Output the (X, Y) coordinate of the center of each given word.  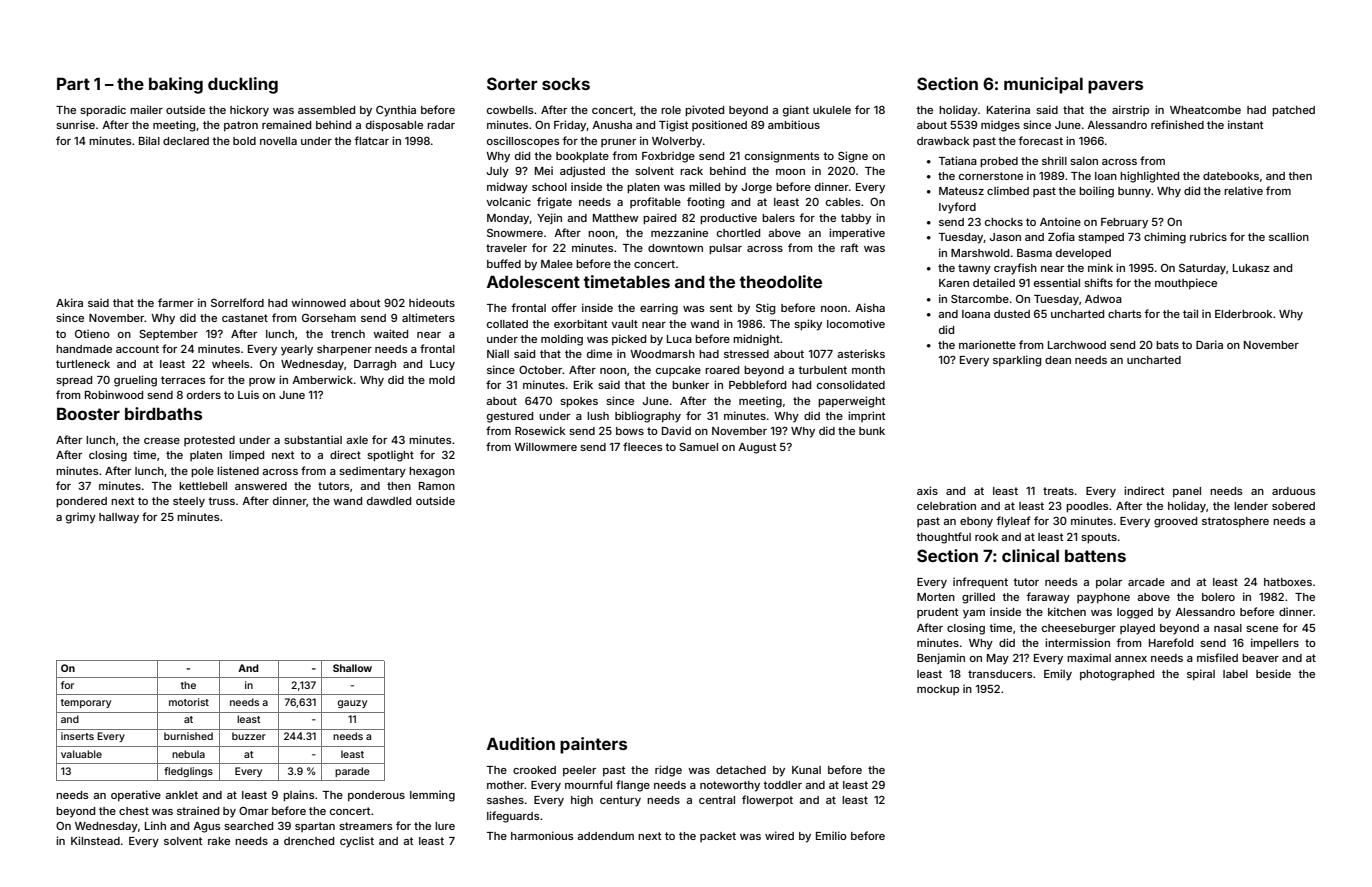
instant (1245, 124)
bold (244, 141)
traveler (506, 248)
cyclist (357, 842)
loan (1106, 176)
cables (843, 202)
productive (728, 219)
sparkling (1017, 361)
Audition (521, 743)
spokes (579, 402)
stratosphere (1235, 522)
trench (348, 334)
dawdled (389, 501)
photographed (1117, 675)
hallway (119, 518)
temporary (86, 703)
